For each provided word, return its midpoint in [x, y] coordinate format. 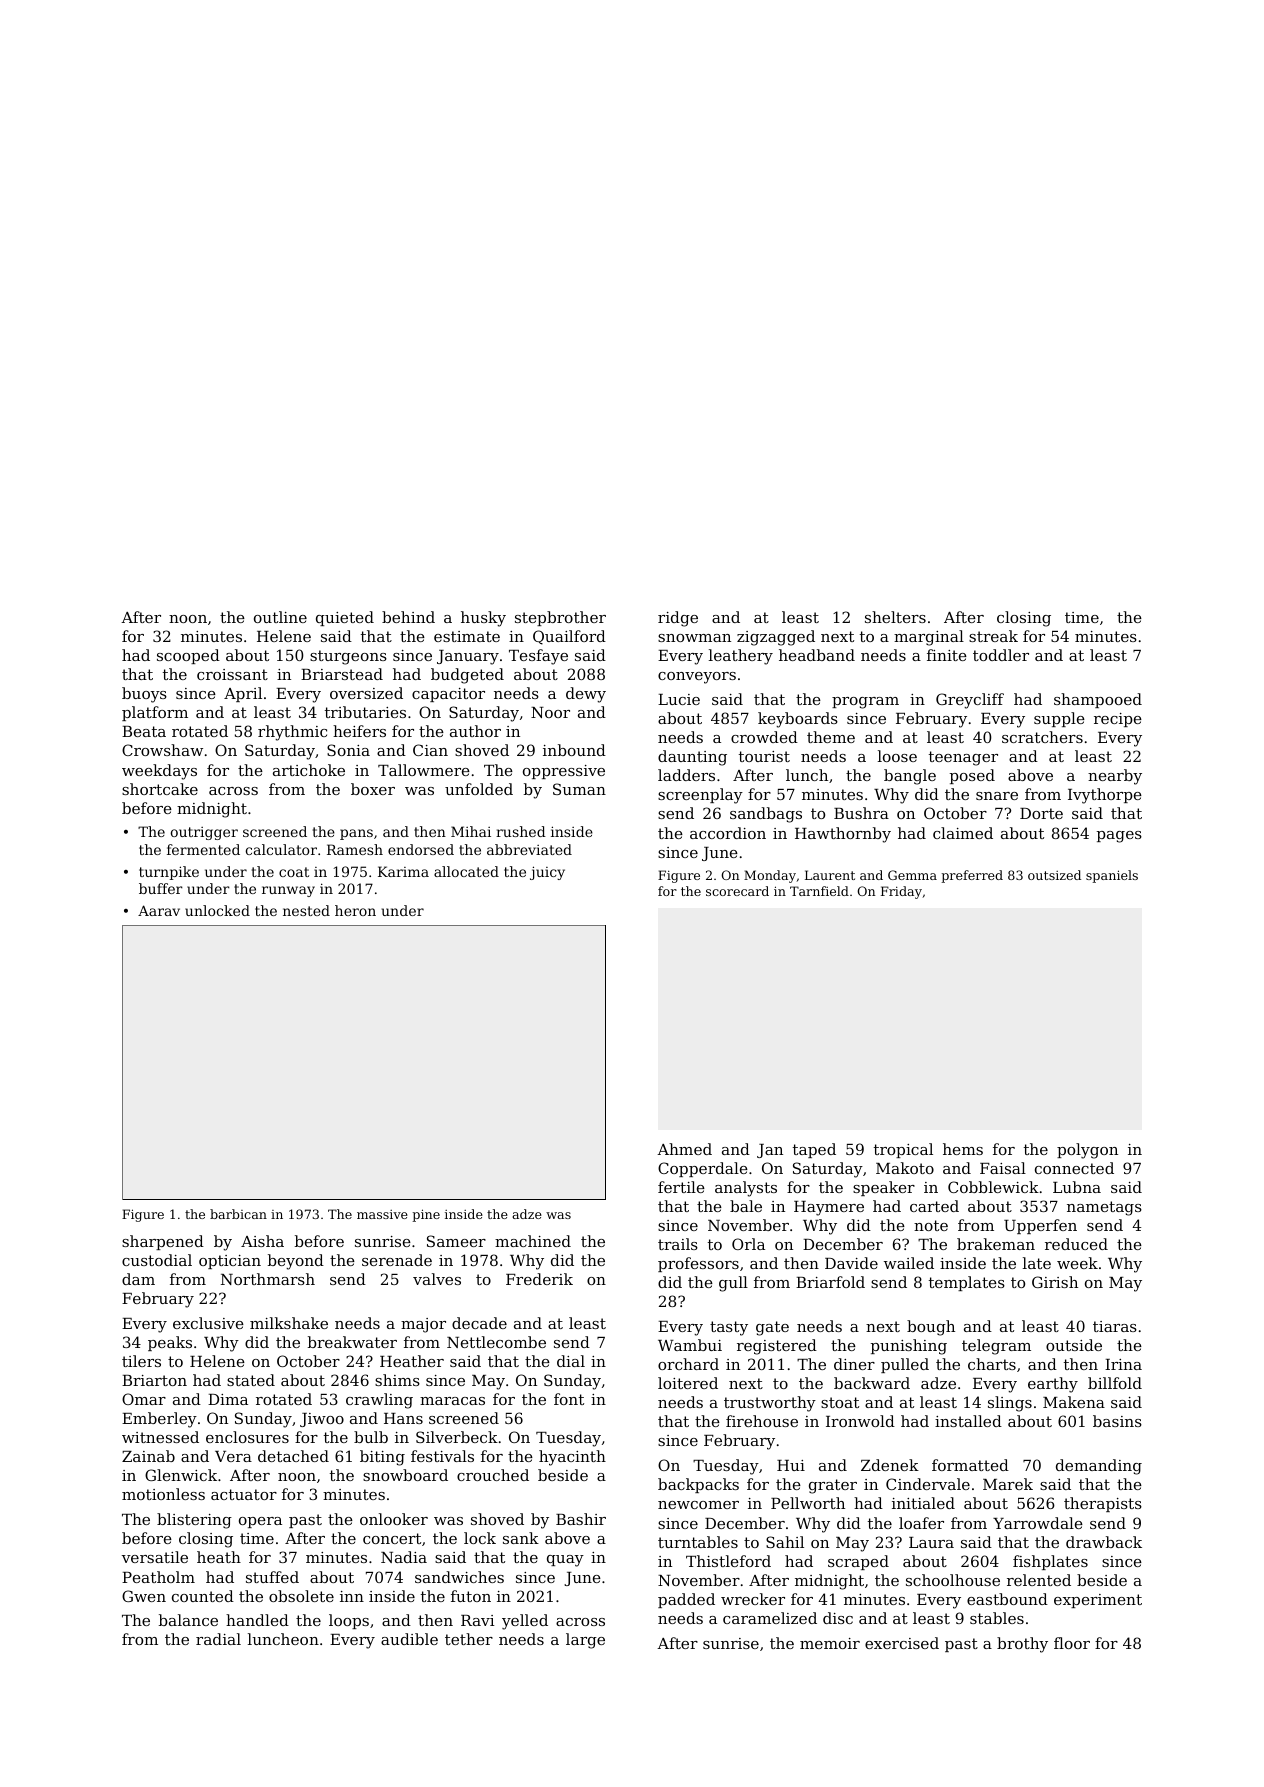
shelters [895, 617]
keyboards [798, 720]
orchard [688, 1364]
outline [280, 617]
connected [1074, 1168]
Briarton [154, 1380]
